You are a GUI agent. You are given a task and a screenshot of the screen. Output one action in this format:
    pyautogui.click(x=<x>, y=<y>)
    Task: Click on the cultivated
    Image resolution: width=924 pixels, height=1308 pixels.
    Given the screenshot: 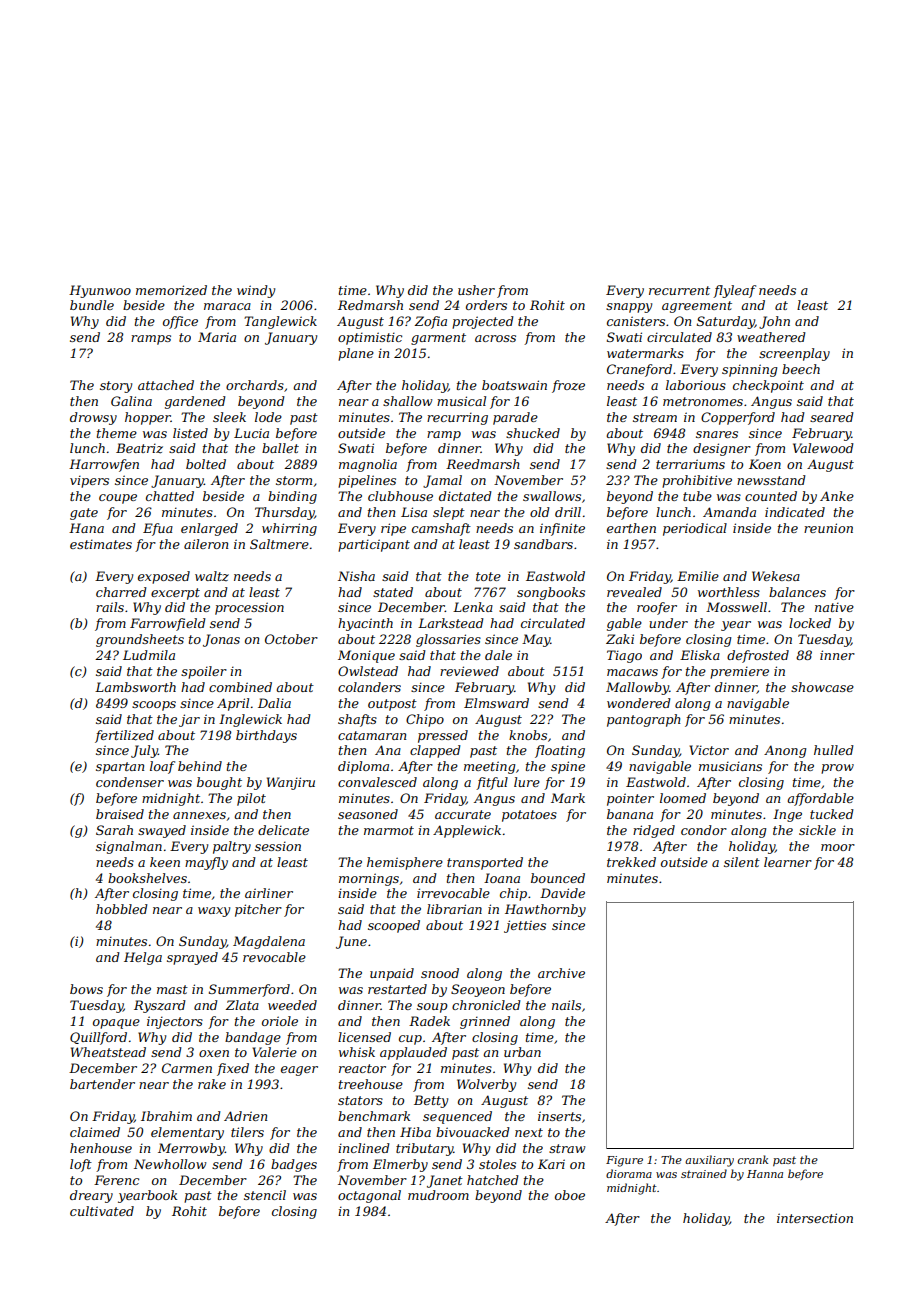 What is the action you would take?
    pyautogui.click(x=102, y=1211)
